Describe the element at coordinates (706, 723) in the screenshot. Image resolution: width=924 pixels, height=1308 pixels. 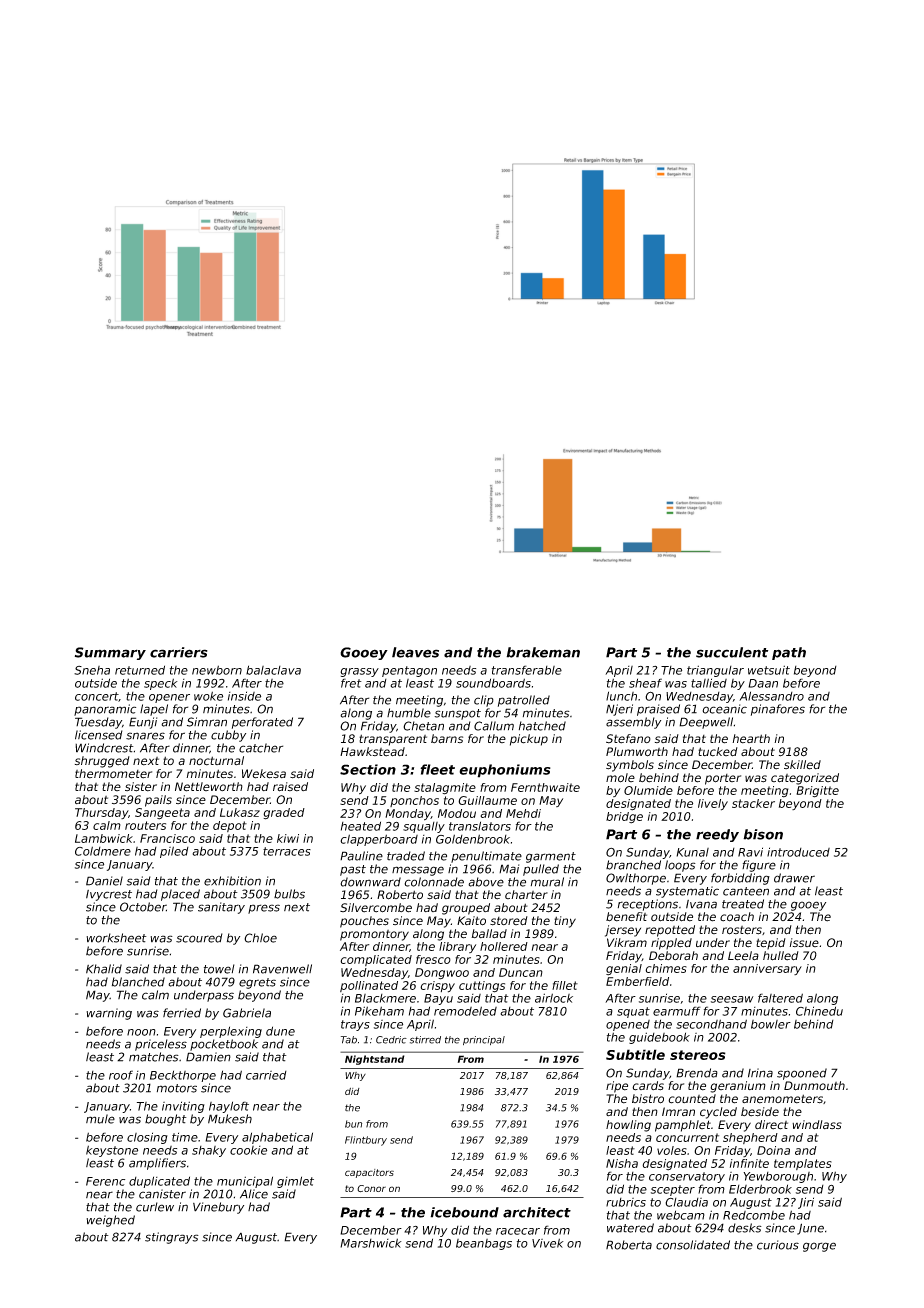
I see `Deepwell` at that location.
